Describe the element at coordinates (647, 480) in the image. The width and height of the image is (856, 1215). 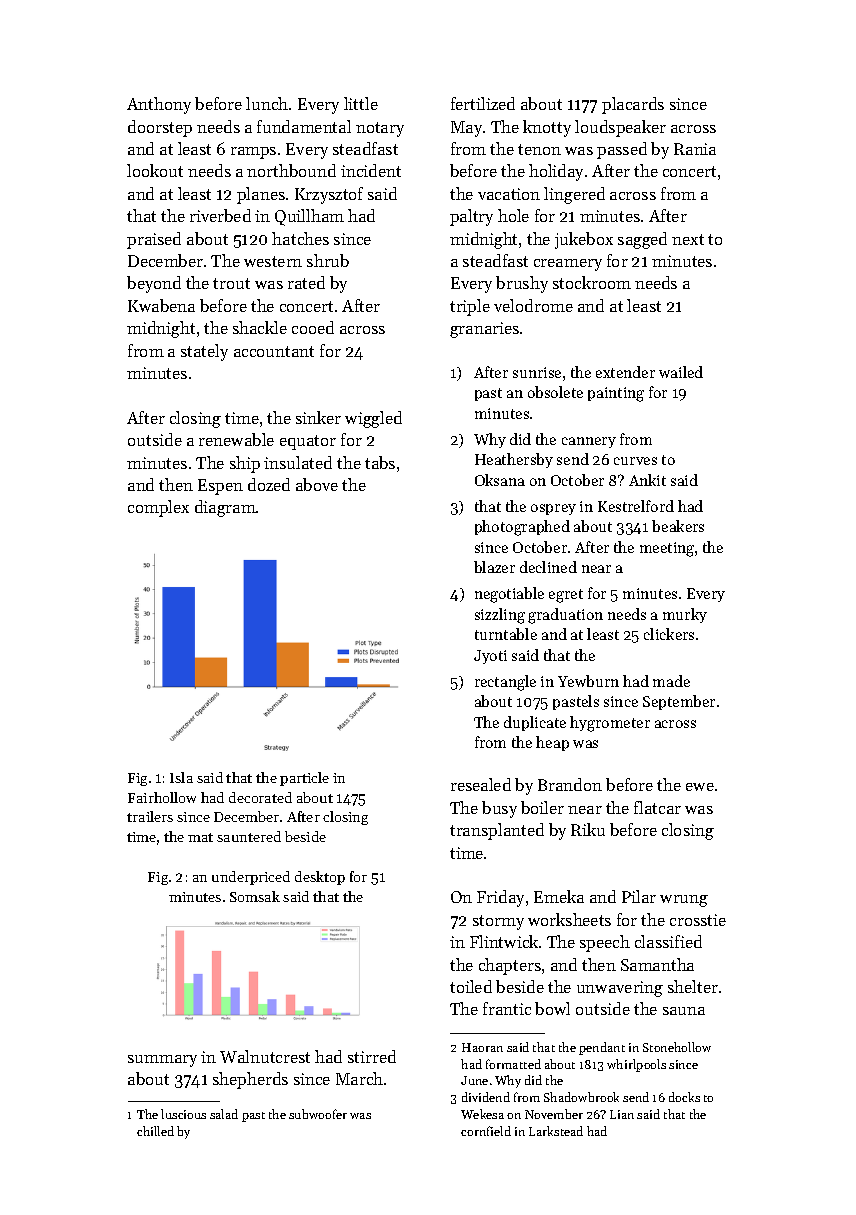
I see `Ankit` at that location.
